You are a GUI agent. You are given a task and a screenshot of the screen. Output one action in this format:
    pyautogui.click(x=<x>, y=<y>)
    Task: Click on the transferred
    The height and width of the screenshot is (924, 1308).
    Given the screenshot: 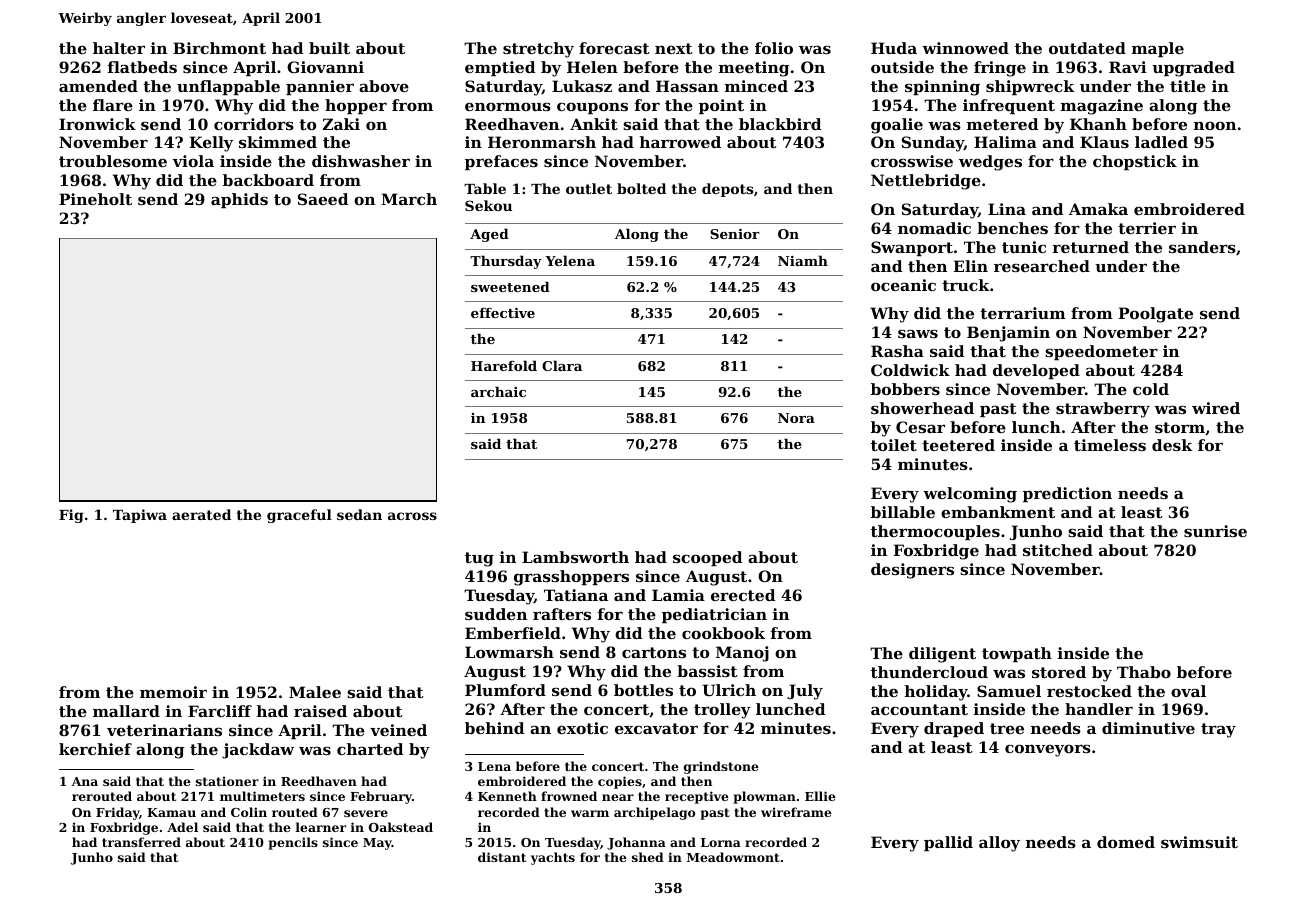 What is the action you would take?
    pyautogui.click(x=141, y=842)
